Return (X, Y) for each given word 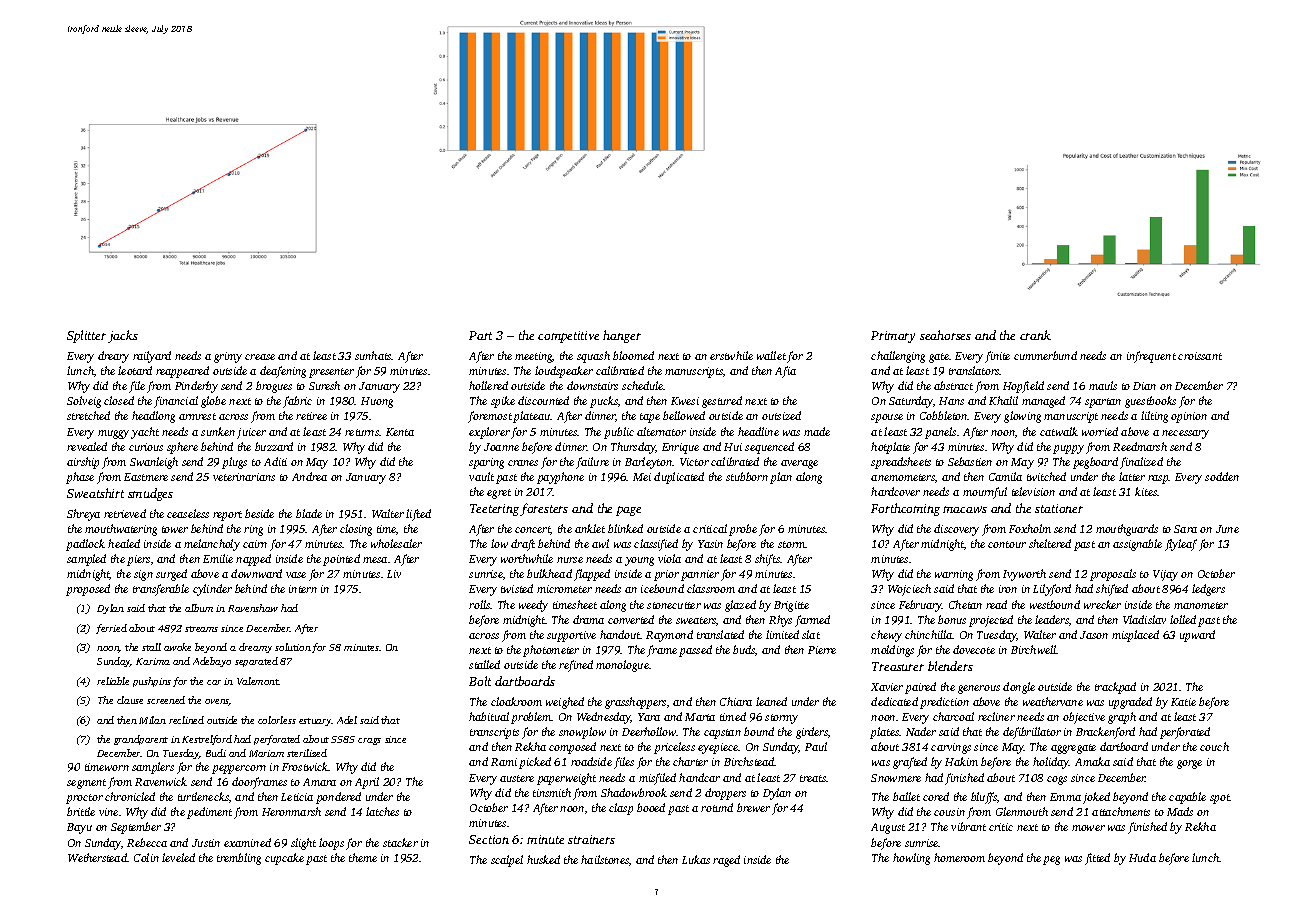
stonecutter (674, 605)
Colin (146, 857)
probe (743, 530)
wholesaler (396, 543)
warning (954, 575)
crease (260, 357)
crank (1035, 335)
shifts (767, 560)
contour (1007, 544)
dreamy (255, 648)
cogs (1057, 780)
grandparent (141, 740)
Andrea (309, 476)
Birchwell (1034, 649)
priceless (674, 748)
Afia (785, 372)
